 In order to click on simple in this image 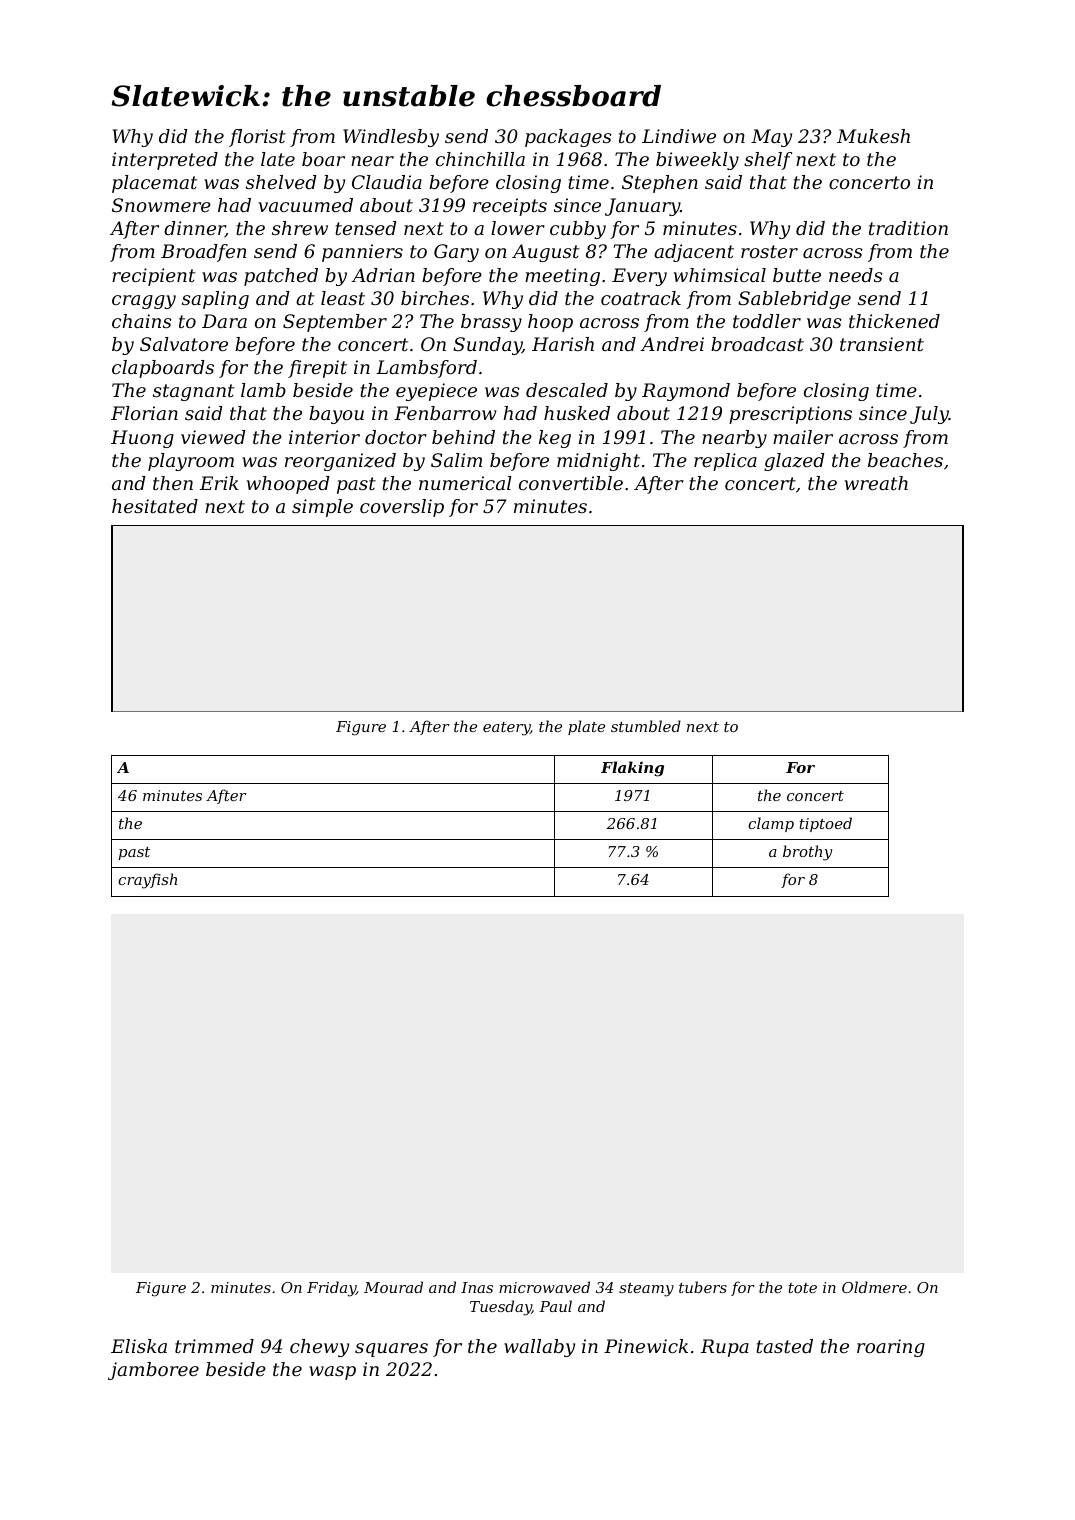, I will do `click(322, 508)`.
